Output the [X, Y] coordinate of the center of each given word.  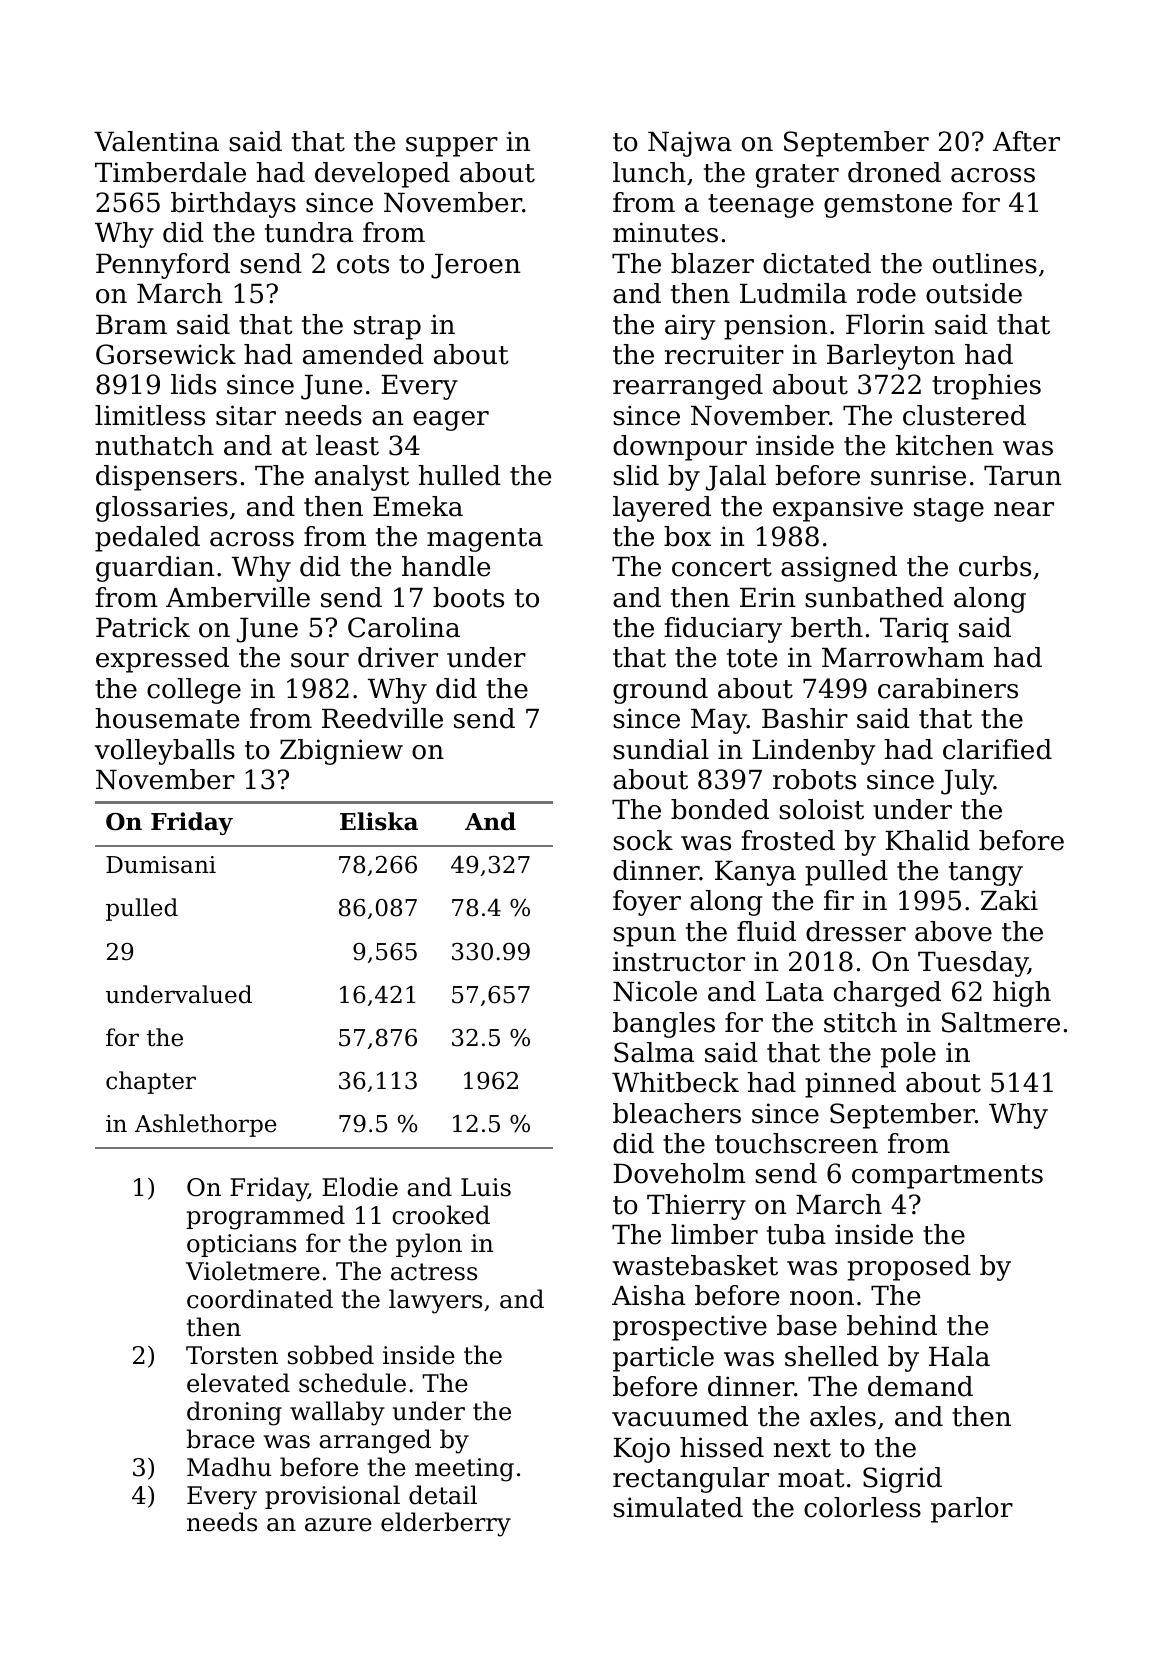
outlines [985, 263]
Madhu [229, 1467]
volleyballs [165, 752]
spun [644, 937]
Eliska [379, 821]
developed [382, 175]
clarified [997, 749]
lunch [649, 172]
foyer [647, 903]
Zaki [1009, 900]
